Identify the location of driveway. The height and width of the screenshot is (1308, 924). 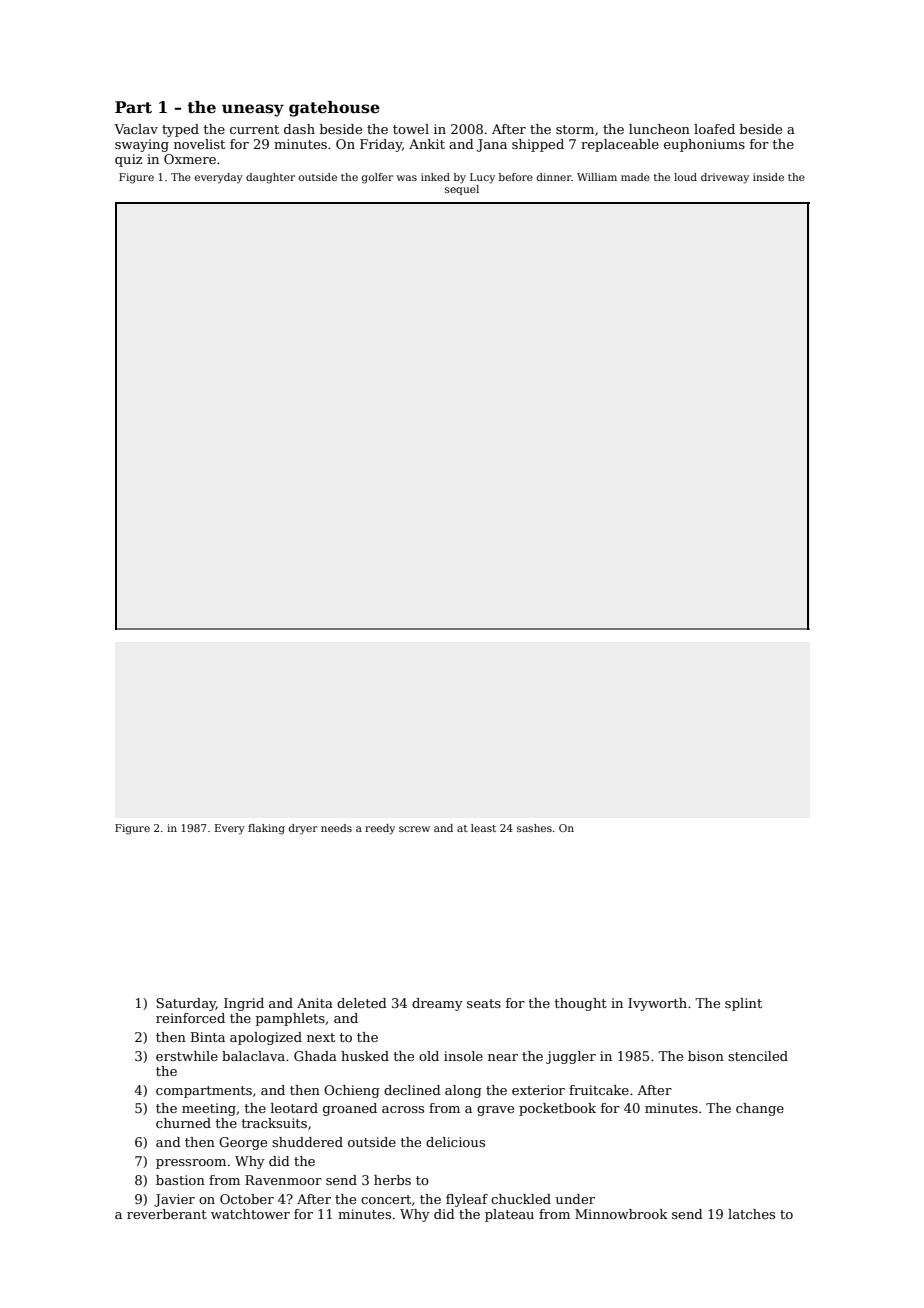
(725, 178).
